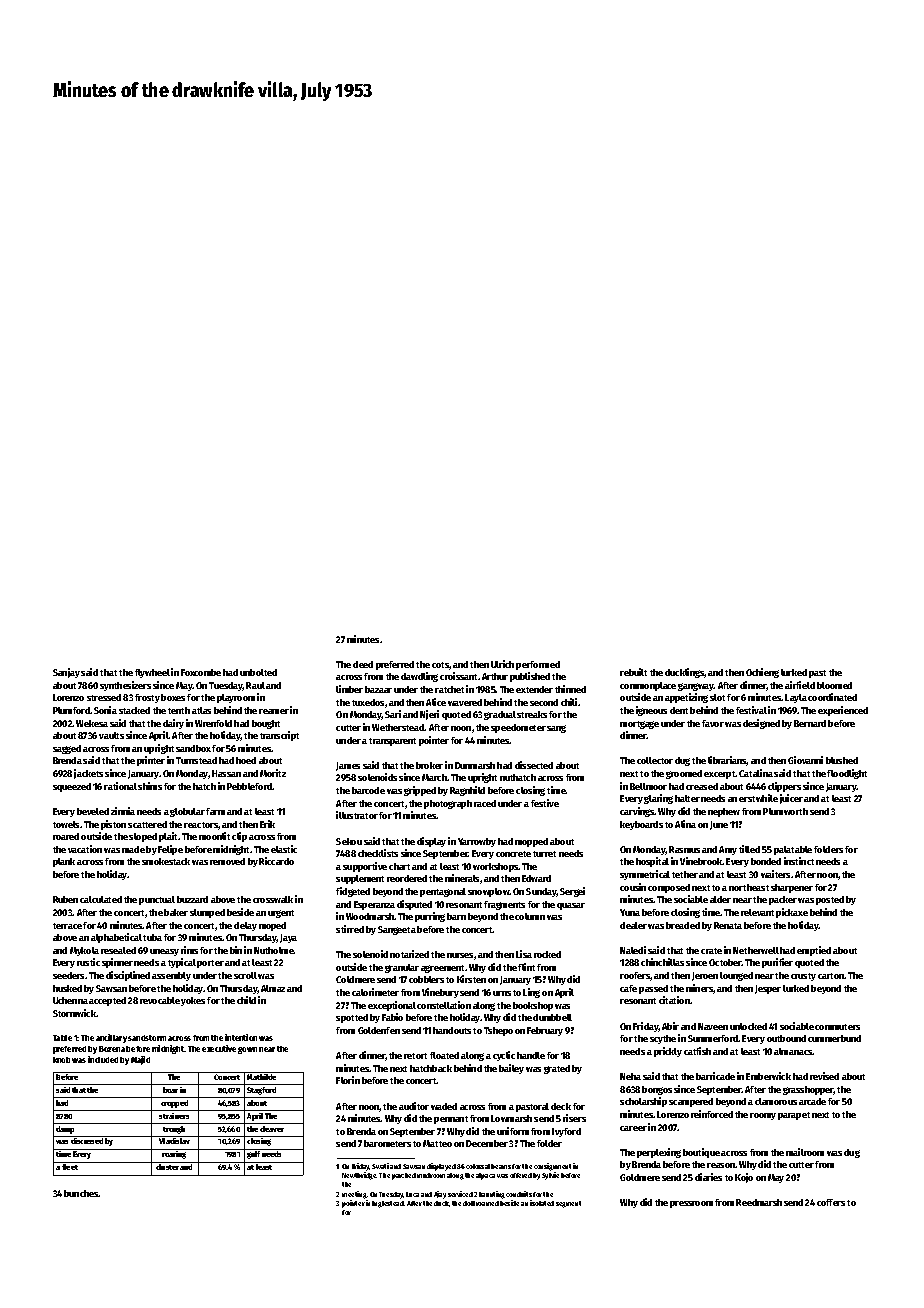 This image has width=924, height=1308. What do you see at coordinates (518, 728) in the image?
I see `speedometer` at bounding box center [518, 728].
